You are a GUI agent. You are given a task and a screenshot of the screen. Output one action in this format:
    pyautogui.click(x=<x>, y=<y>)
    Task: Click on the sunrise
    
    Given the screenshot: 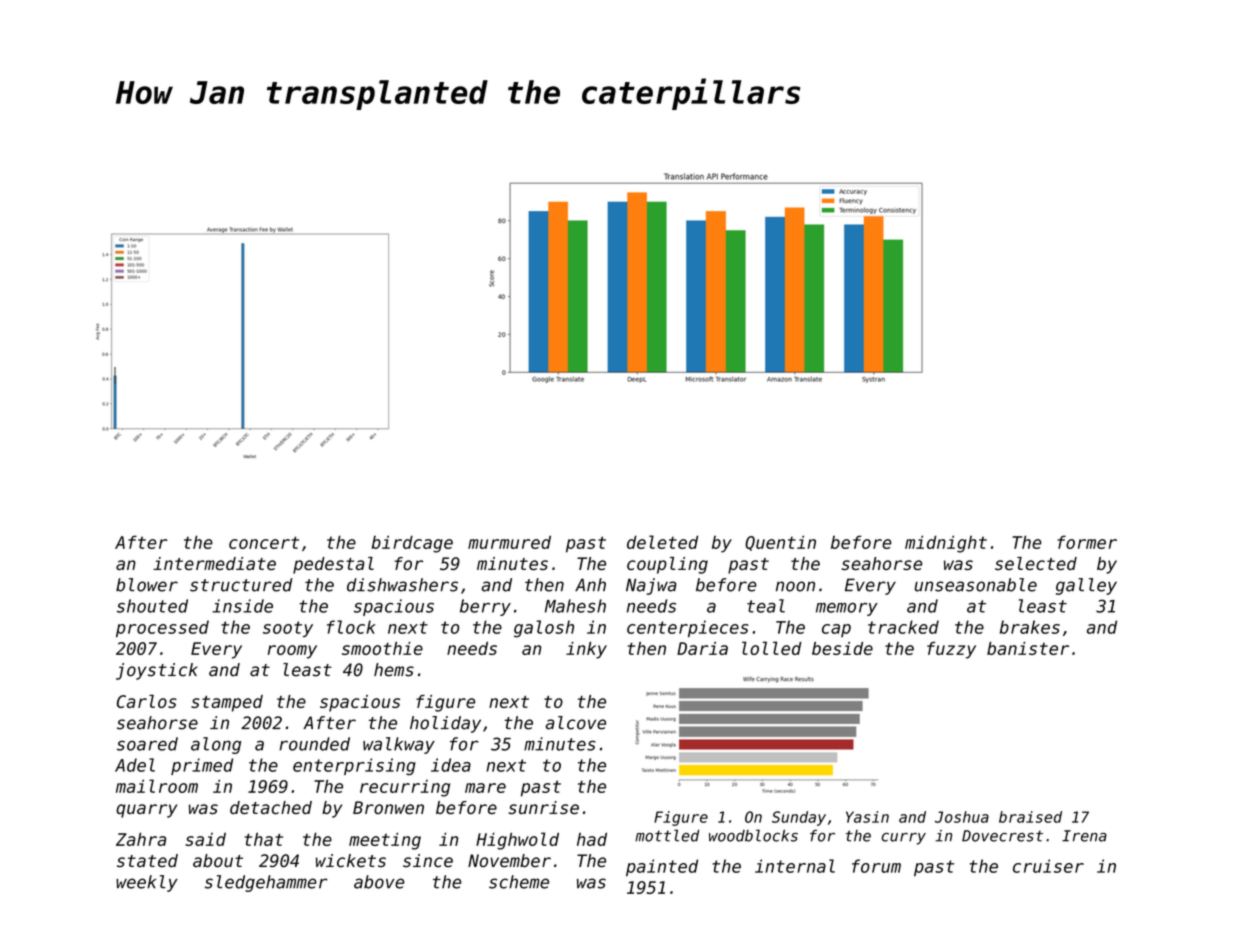 What is the action you would take?
    pyautogui.click(x=543, y=807)
